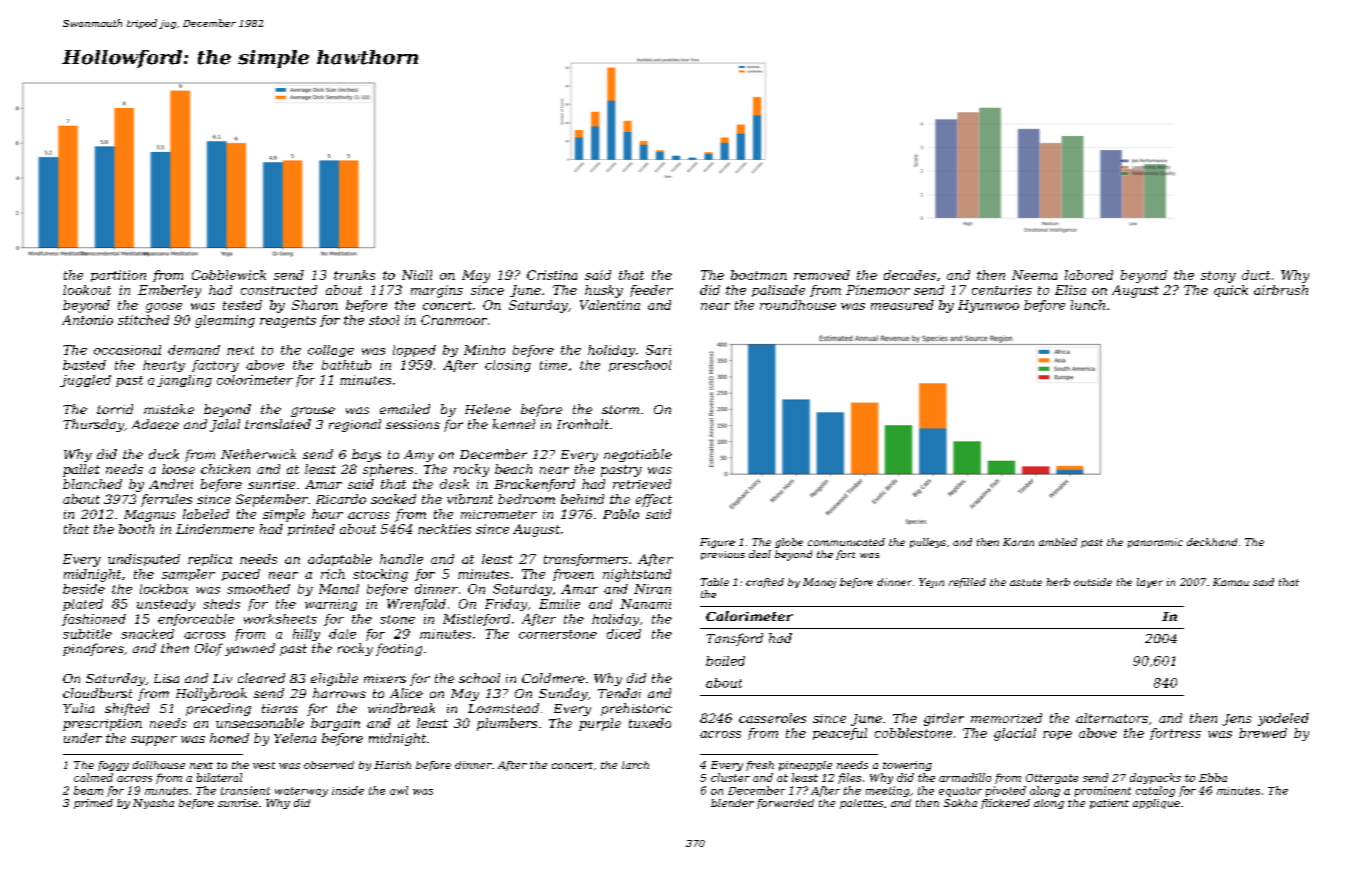 The image size is (1372, 887). What do you see at coordinates (619, 693) in the image?
I see `Tendai` at bounding box center [619, 693].
